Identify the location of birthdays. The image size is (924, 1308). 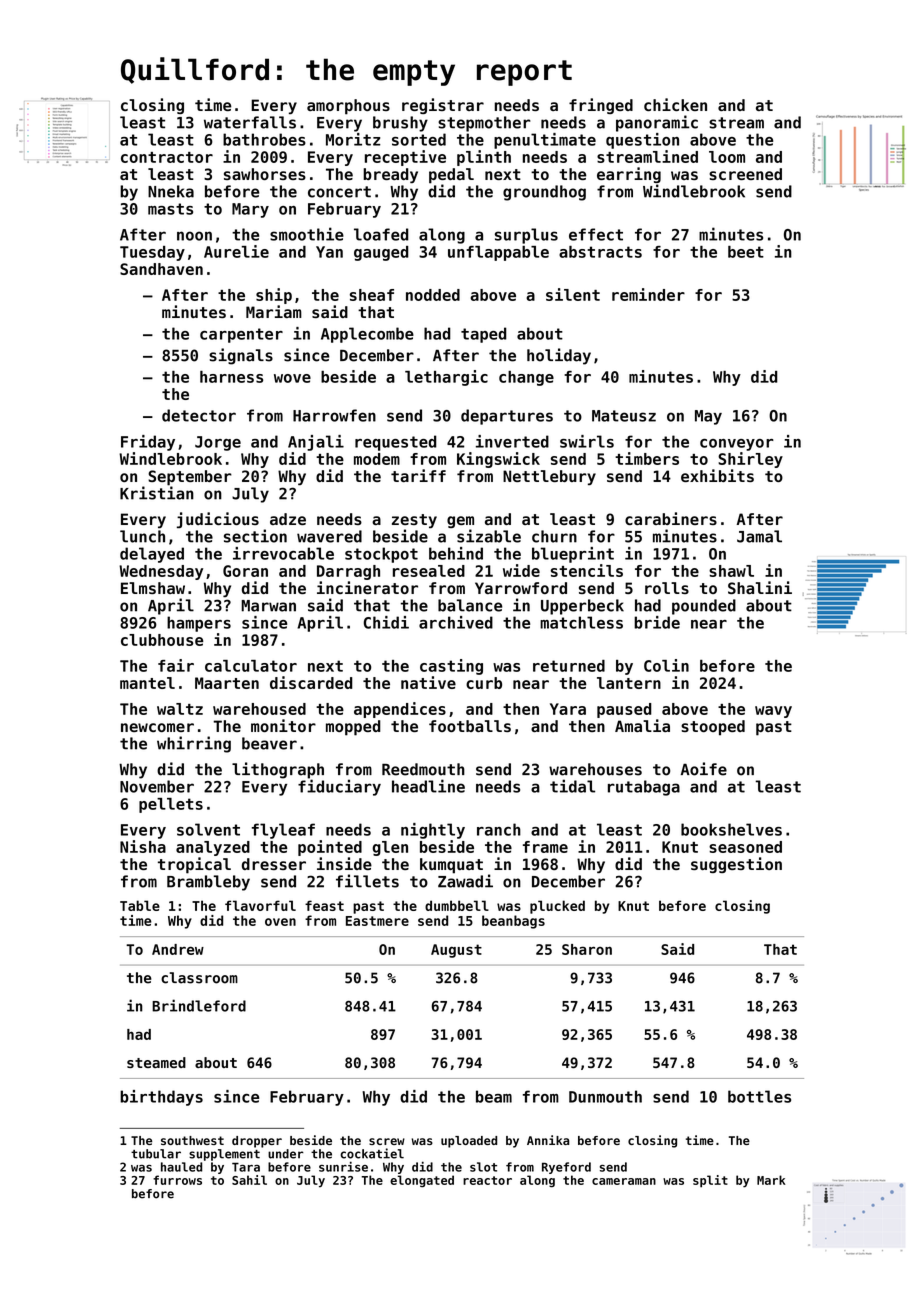
(161, 1098).
